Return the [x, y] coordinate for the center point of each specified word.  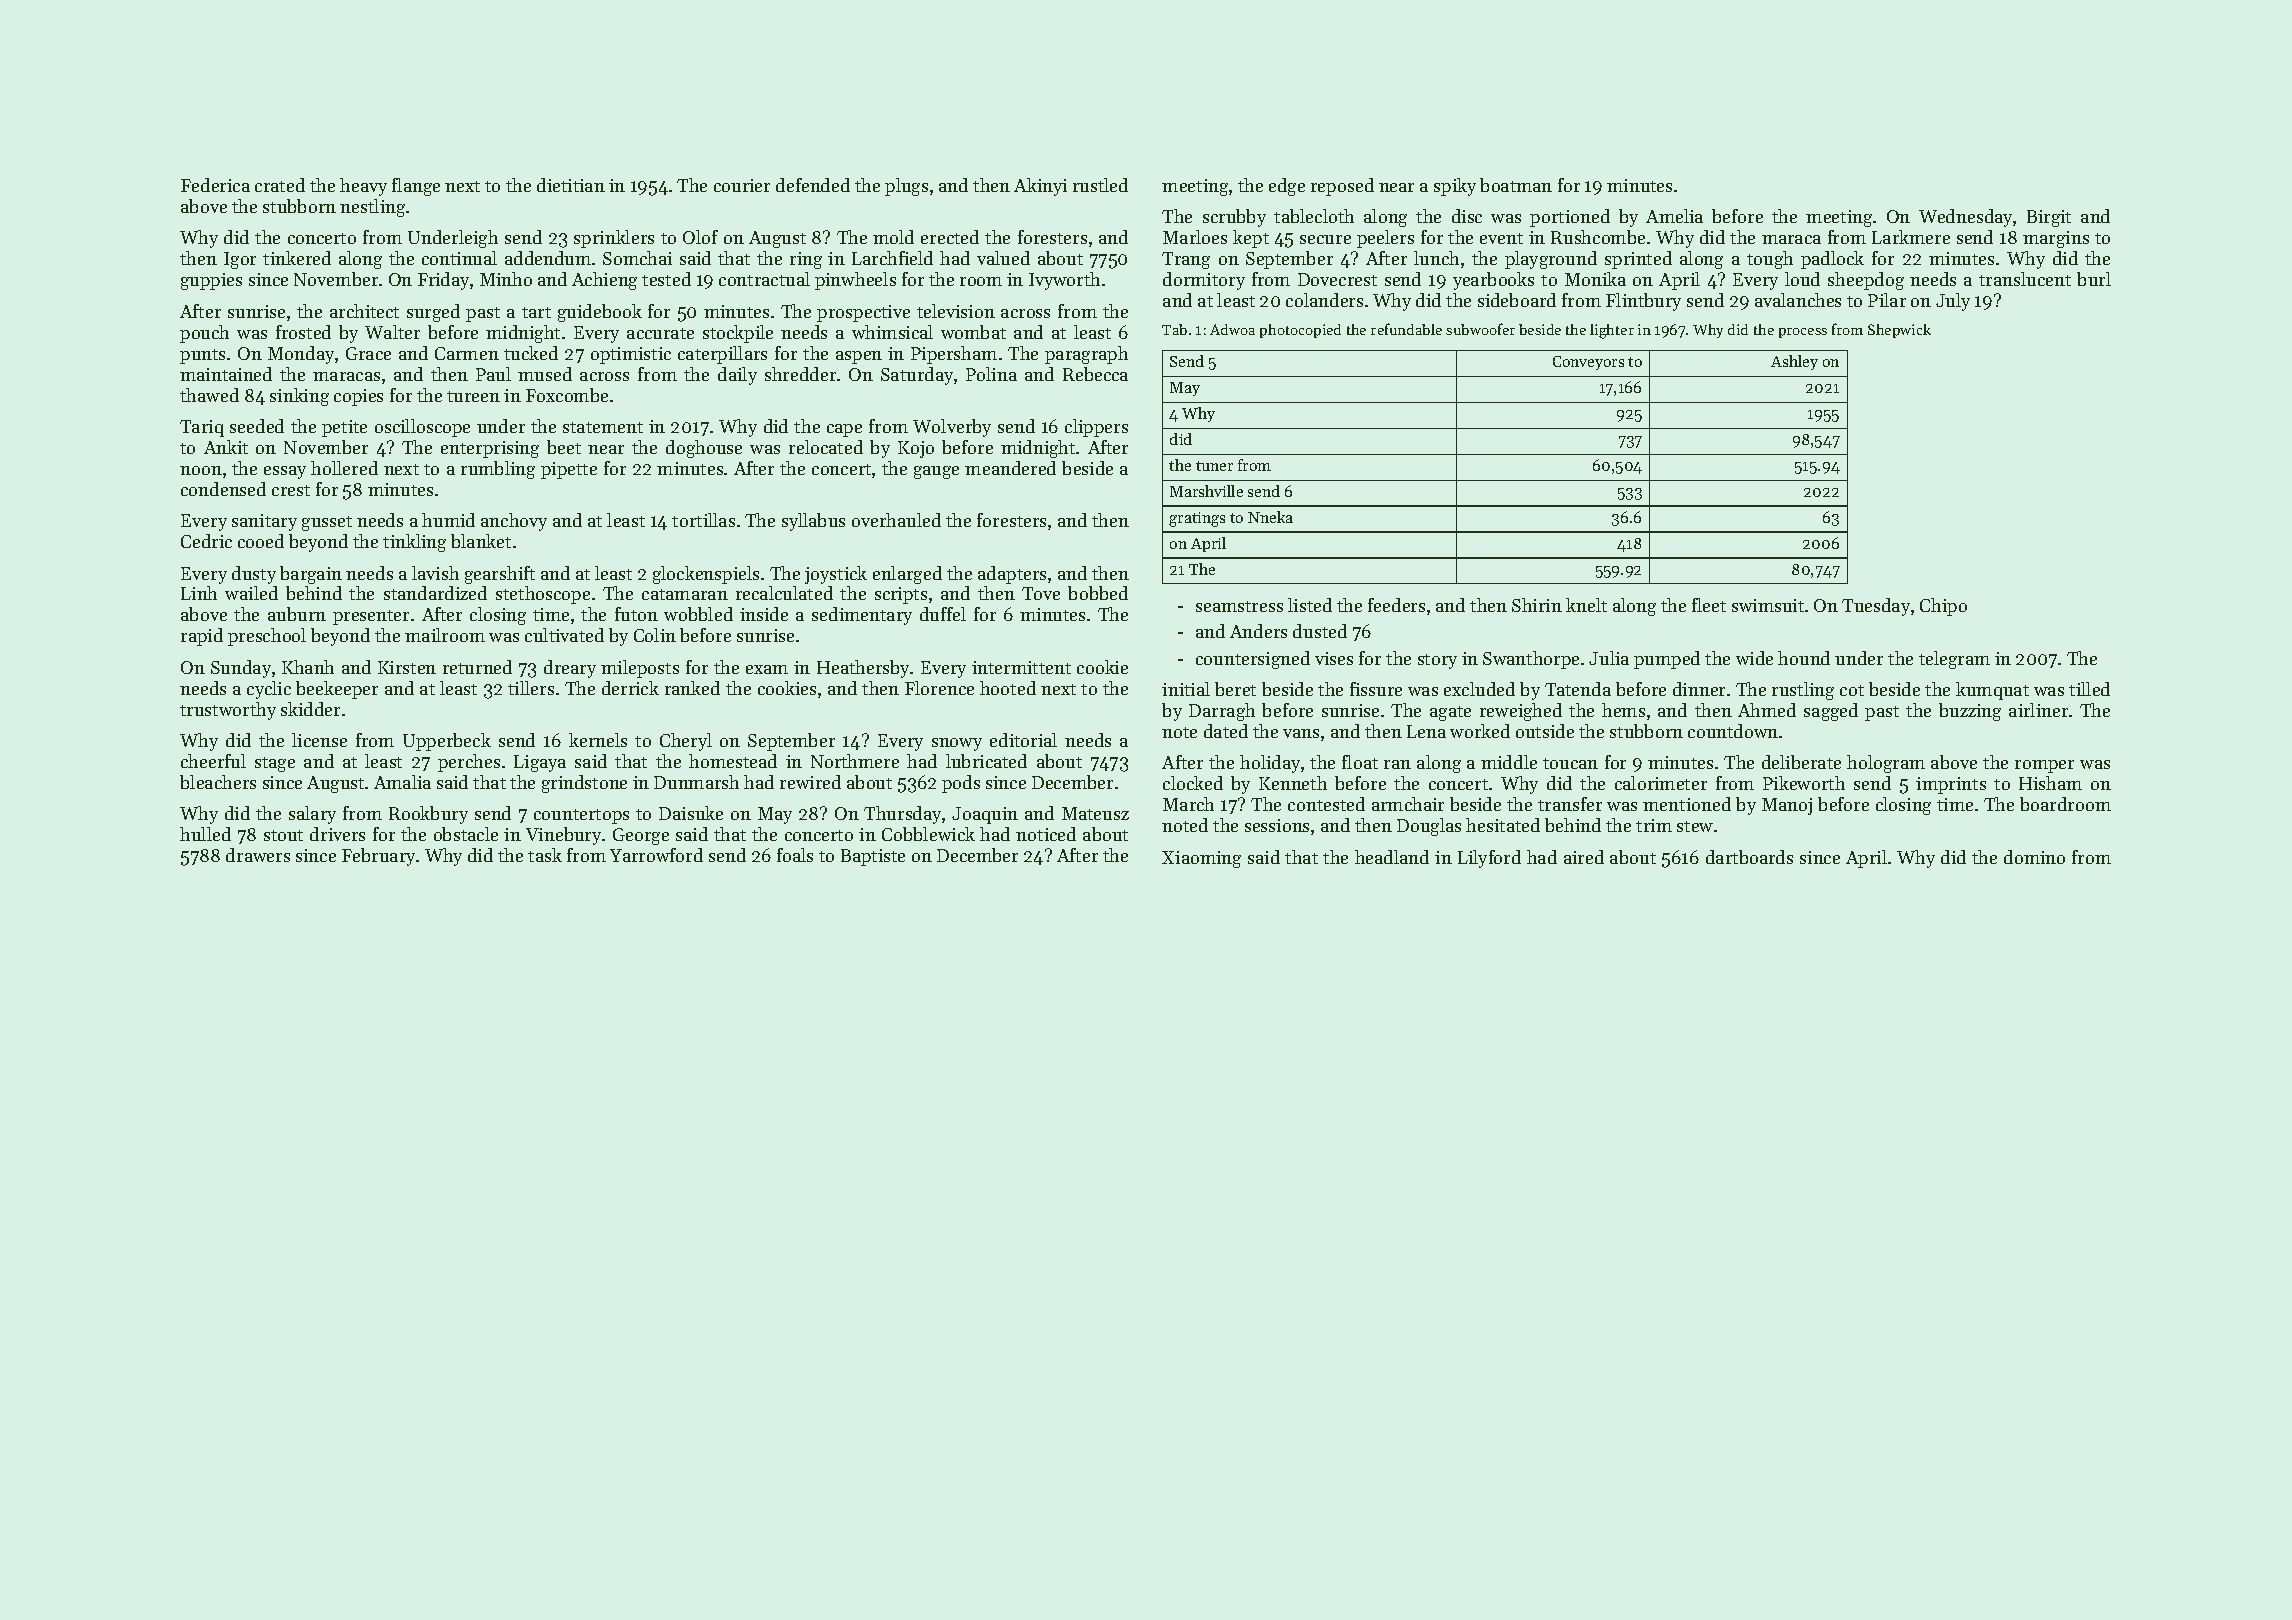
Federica [215, 185]
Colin [655, 635]
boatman [1516, 185]
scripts [901, 595]
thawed [209, 395]
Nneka [1270, 517]
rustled [1100, 185]
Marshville [1206, 491]
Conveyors [1588, 363]
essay [285, 472]
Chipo [1943, 607]
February [378, 857]
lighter [1612, 331]
